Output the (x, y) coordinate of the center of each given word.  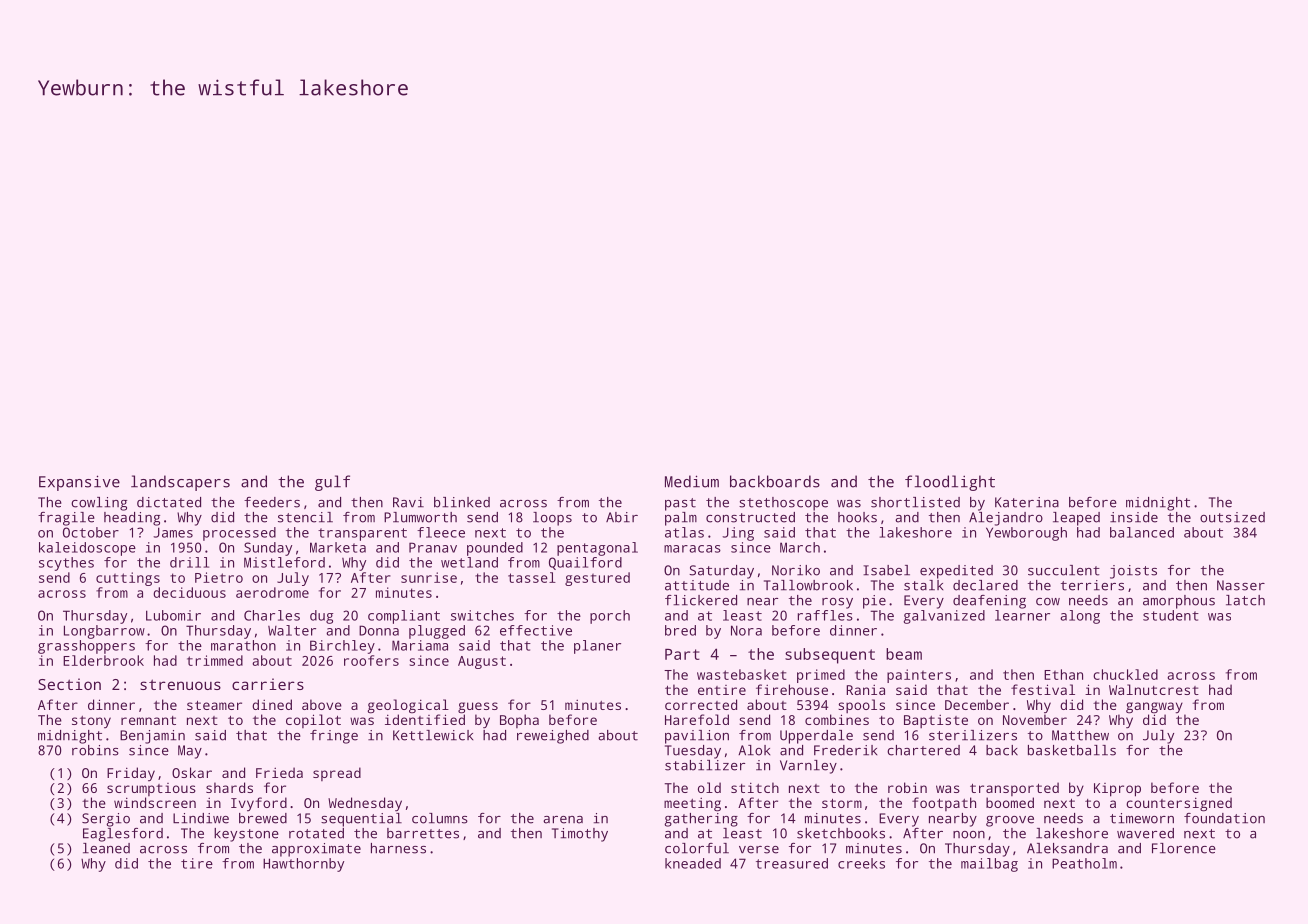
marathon (243, 645)
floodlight (950, 483)
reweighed (553, 737)
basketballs (1072, 750)
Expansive (79, 483)
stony (91, 722)
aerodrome (272, 592)
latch (1245, 600)
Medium (692, 481)
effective (536, 630)
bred (680, 630)
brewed (263, 818)
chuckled (1125, 674)
